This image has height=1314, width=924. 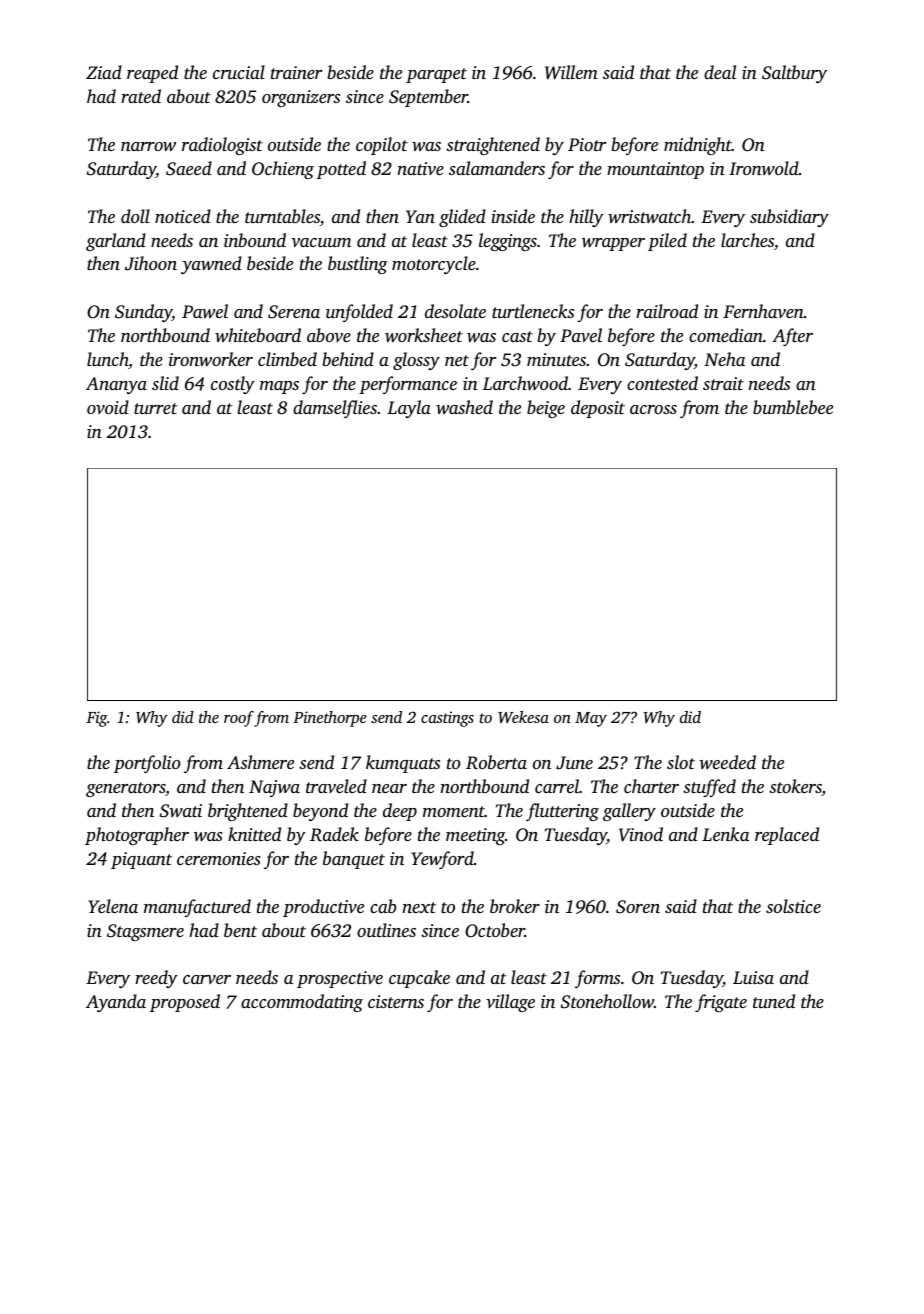 I want to click on stokers, so click(x=795, y=787).
